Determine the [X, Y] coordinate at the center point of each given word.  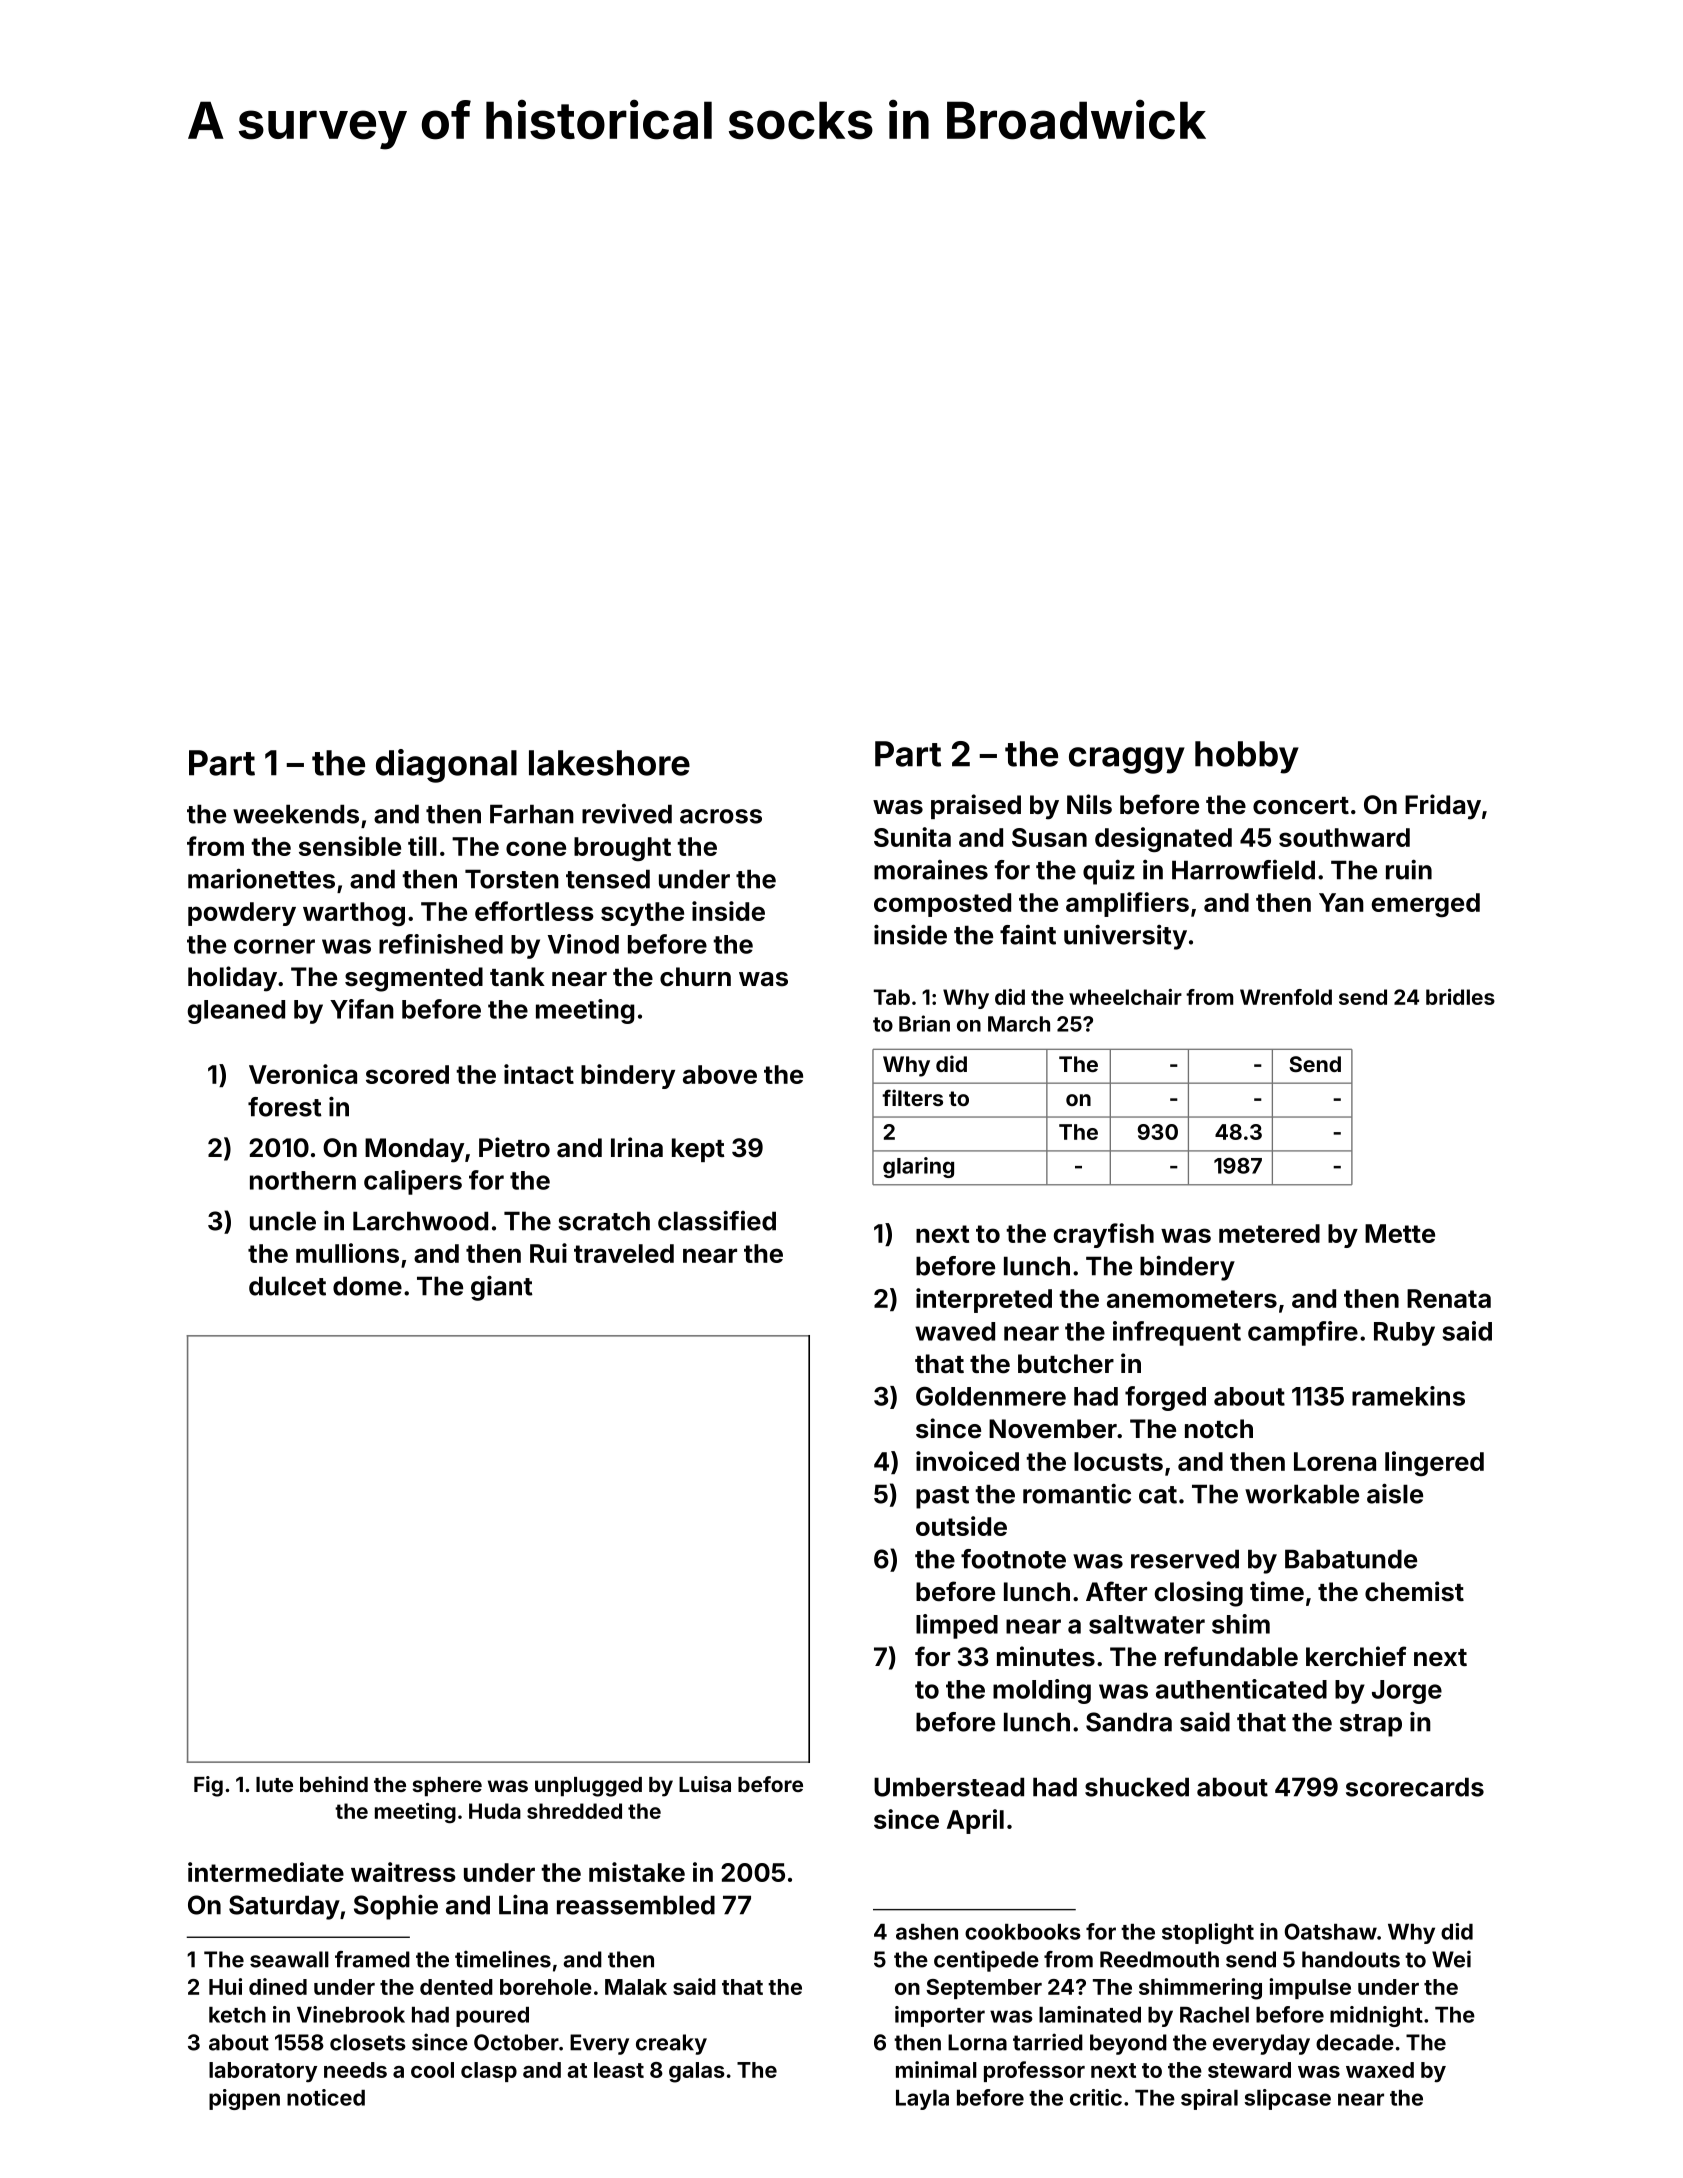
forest [285, 1107]
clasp [489, 2072]
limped [957, 1626]
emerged [1426, 905]
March [1019, 1024]
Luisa [705, 1784]
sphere [447, 1787]
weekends [296, 814]
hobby [1247, 757]
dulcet [287, 1286]
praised [976, 806]
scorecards [1415, 1787]
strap [1371, 1725]
